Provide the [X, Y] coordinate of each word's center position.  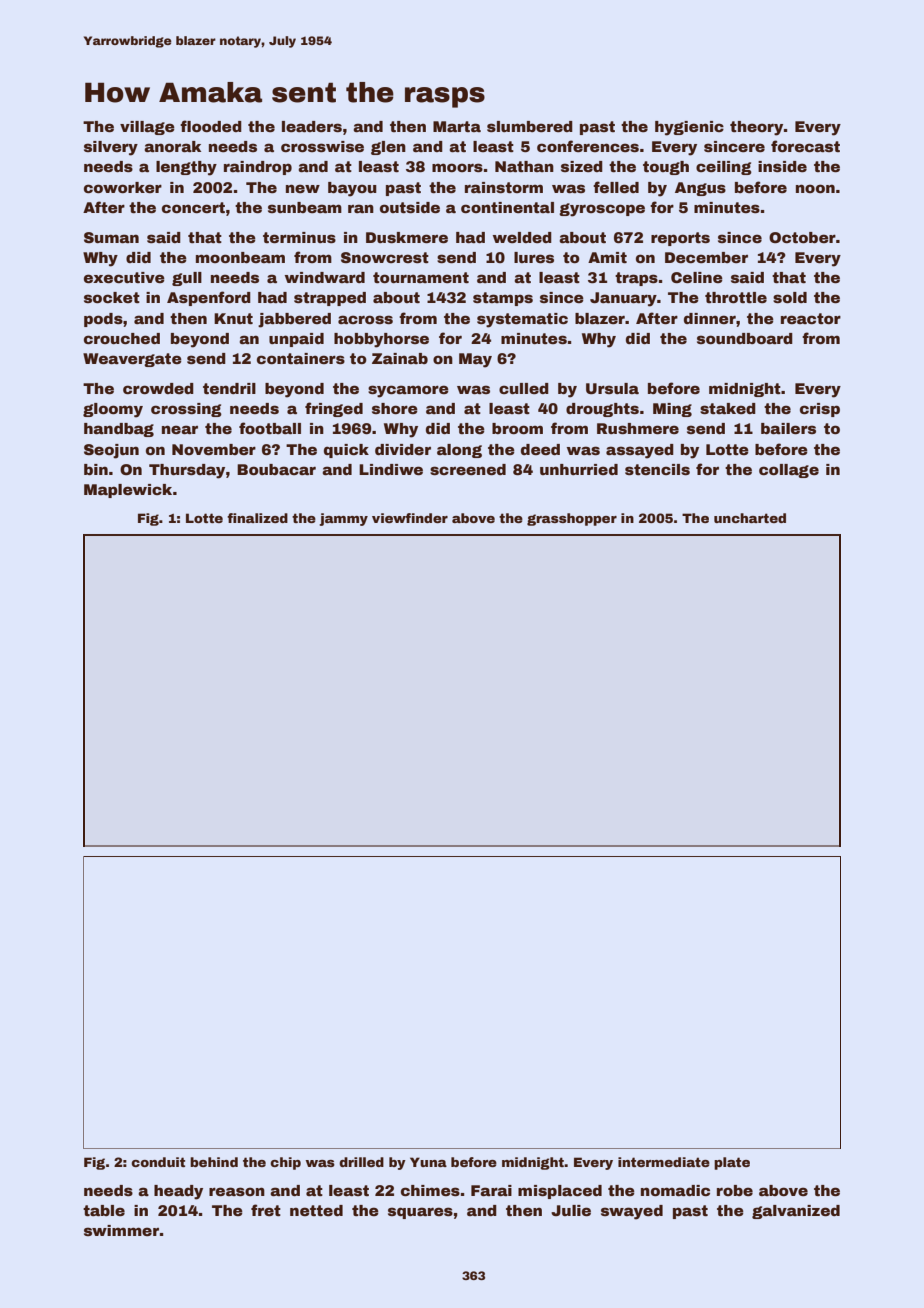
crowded [158, 388]
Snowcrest [385, 257]
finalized [257, 518]
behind [214, 1162]
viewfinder [410, 518]
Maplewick [128, 491]
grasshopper [572, 519]
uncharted [750, 518]
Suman [111, 237]
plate [732, 1163]
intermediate [664, 1162]
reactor [811, 318]
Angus [700, 189]
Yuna [428, 1162]
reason [237, 1191]
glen [388, 148]
